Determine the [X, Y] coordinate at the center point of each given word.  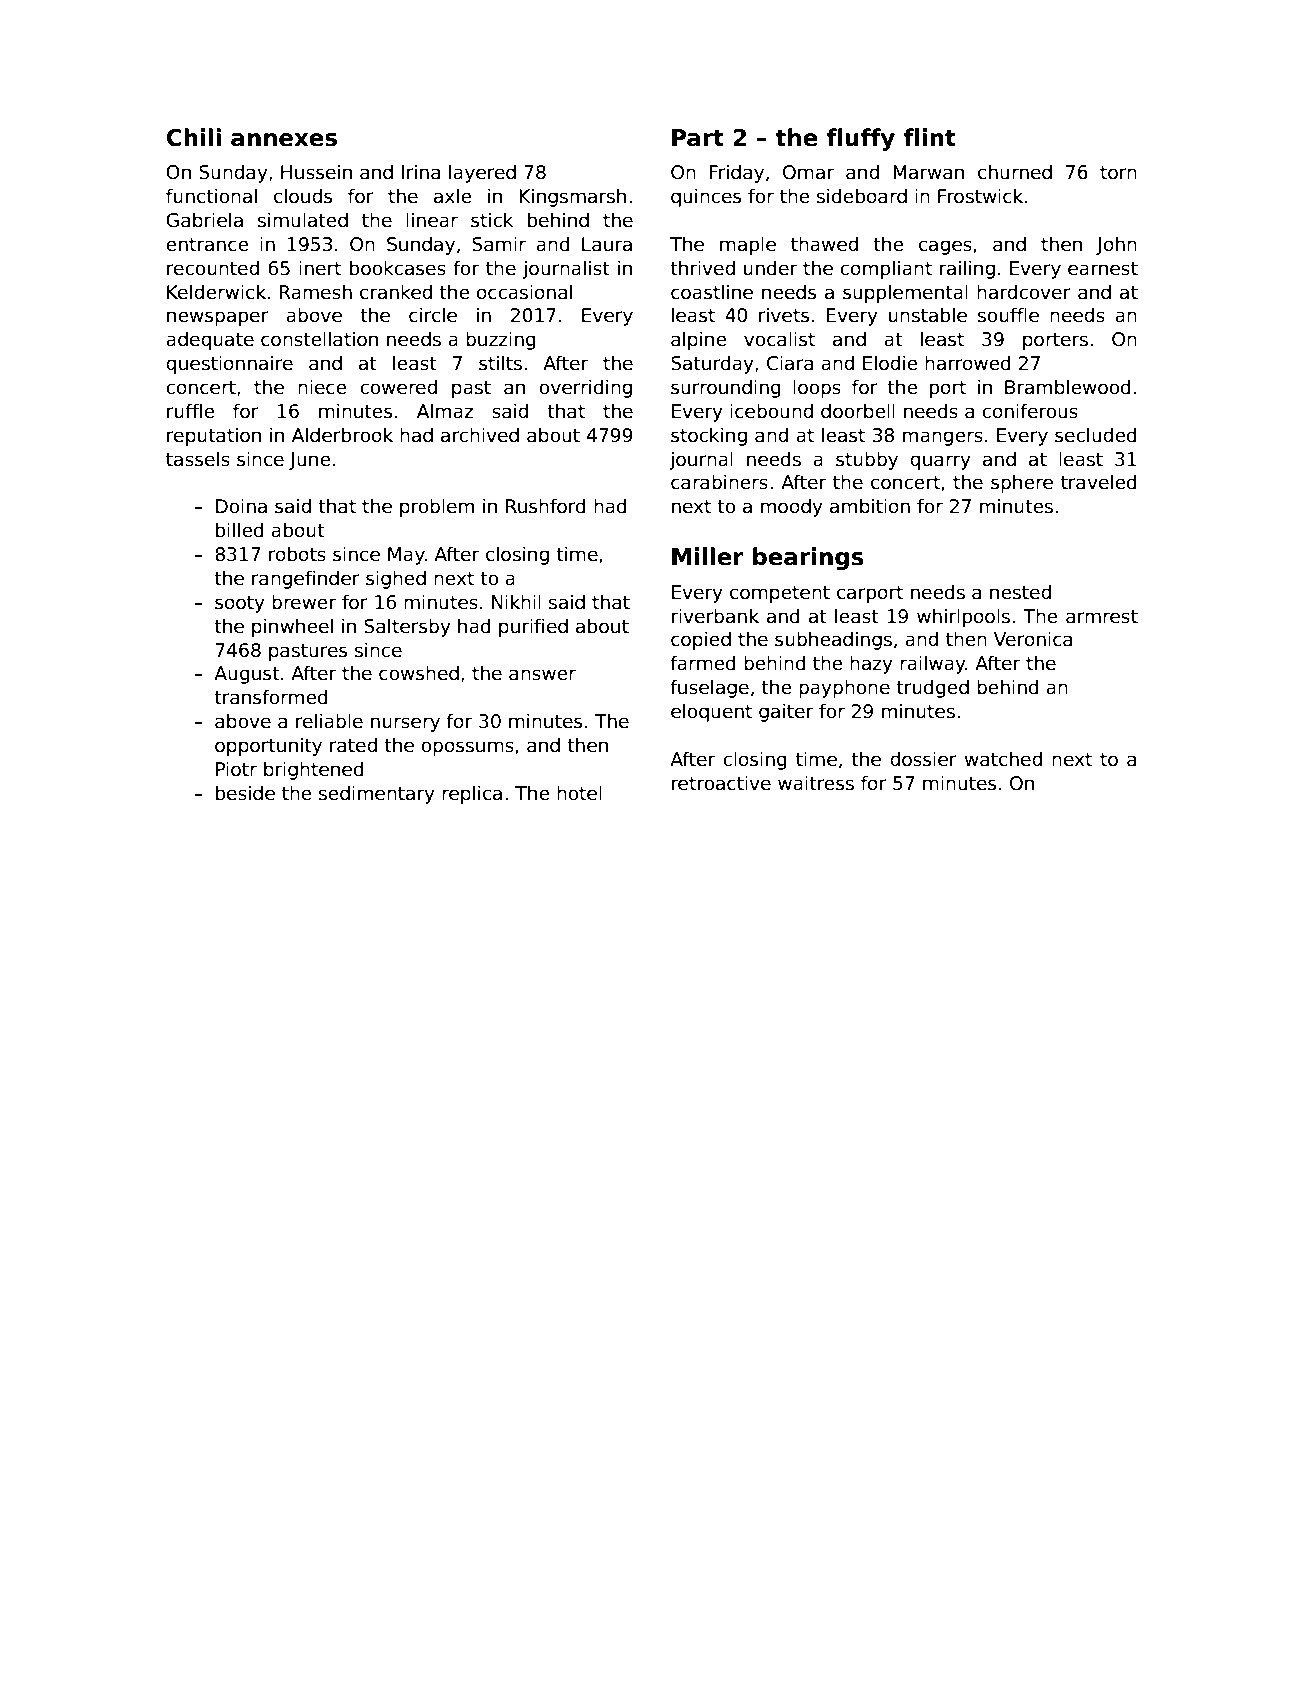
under [770, 268]
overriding [585, 388]
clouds [303, 196]
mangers [943, 438]
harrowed [967, 363]
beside [245, 793]
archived [480, 435]
